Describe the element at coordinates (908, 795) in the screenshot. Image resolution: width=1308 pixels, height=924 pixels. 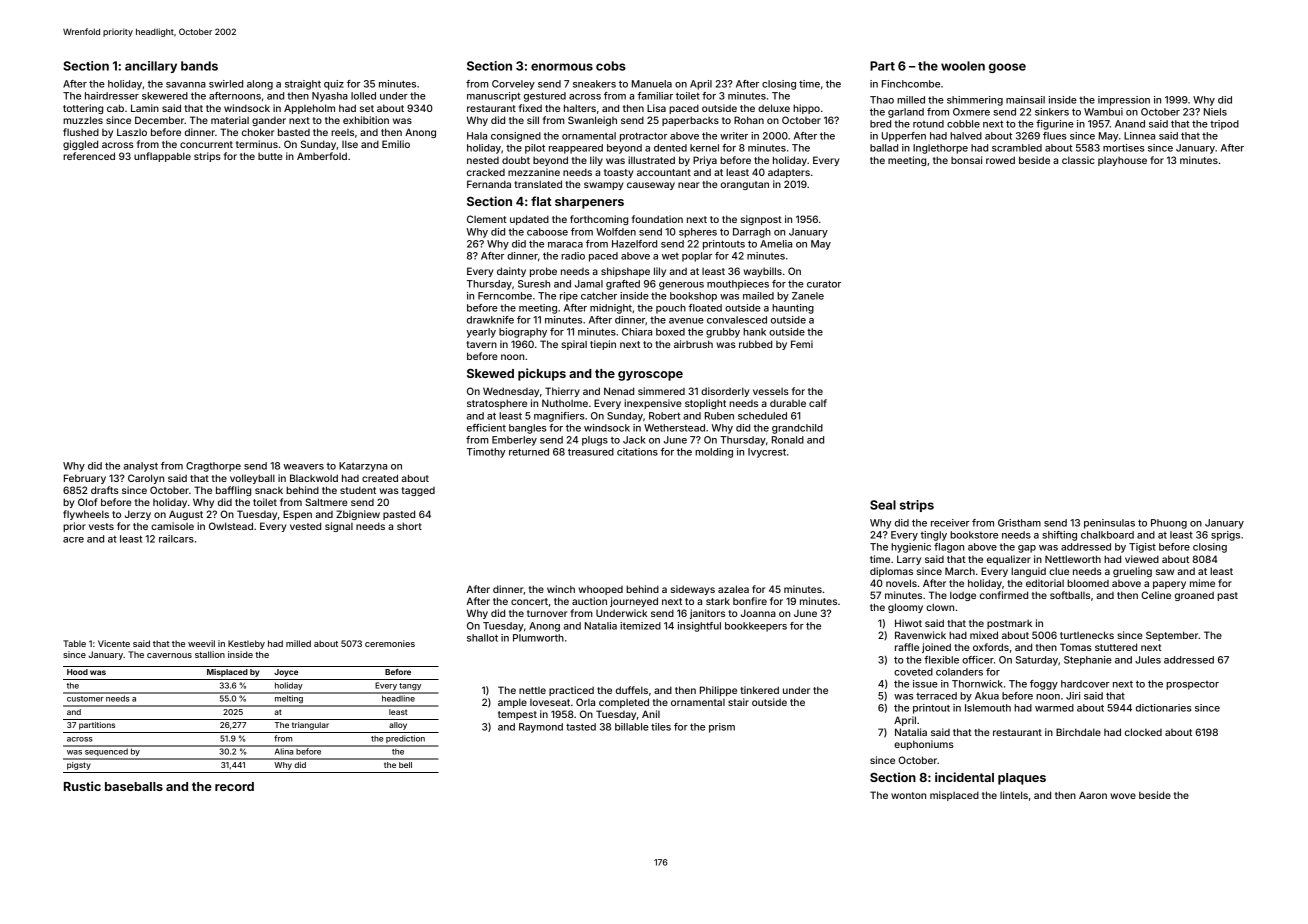
I see `wonton` at that location.
